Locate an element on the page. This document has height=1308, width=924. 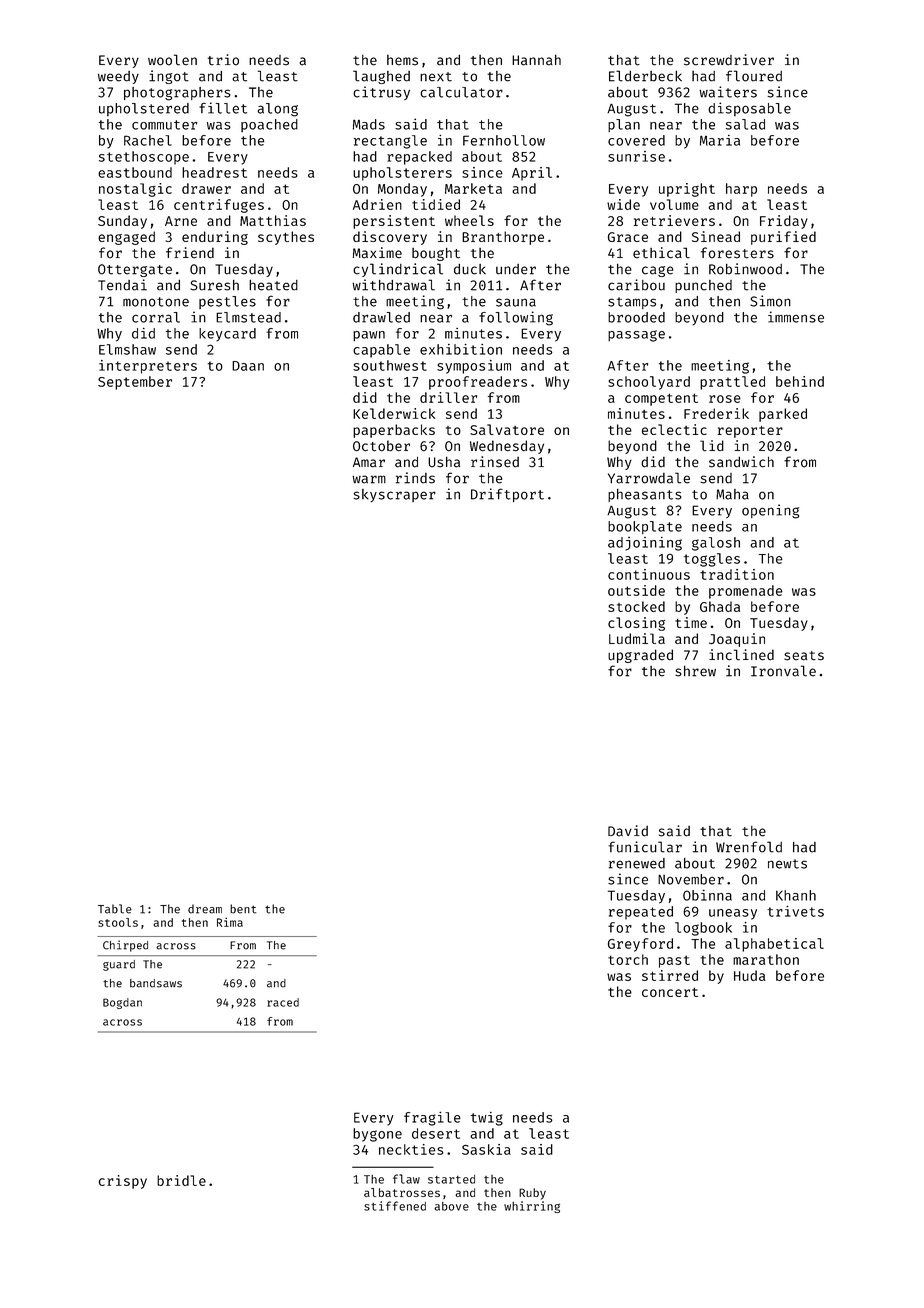
exhibition is located at coordinates (461, 349).
